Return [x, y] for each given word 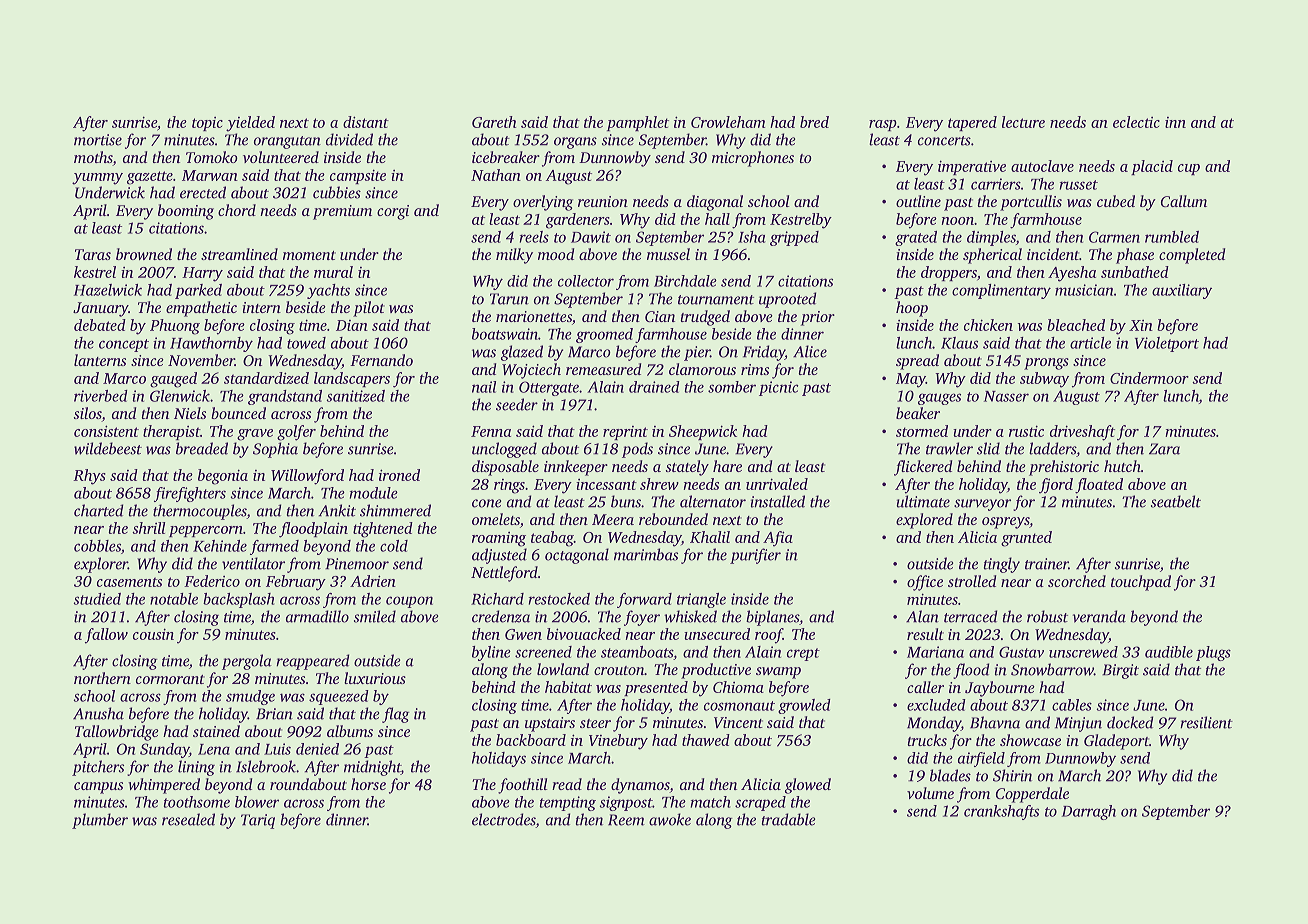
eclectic [1136, 122]
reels [534, 237]
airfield [981, 759]
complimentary [1001, 291]
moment [309, 255]
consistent [106, 431]
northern [102, 678]
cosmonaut [739, 706]
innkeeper [576, 468]
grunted [1026, 539]
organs [575, 143]
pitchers [98, 768]
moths [93, 158]
